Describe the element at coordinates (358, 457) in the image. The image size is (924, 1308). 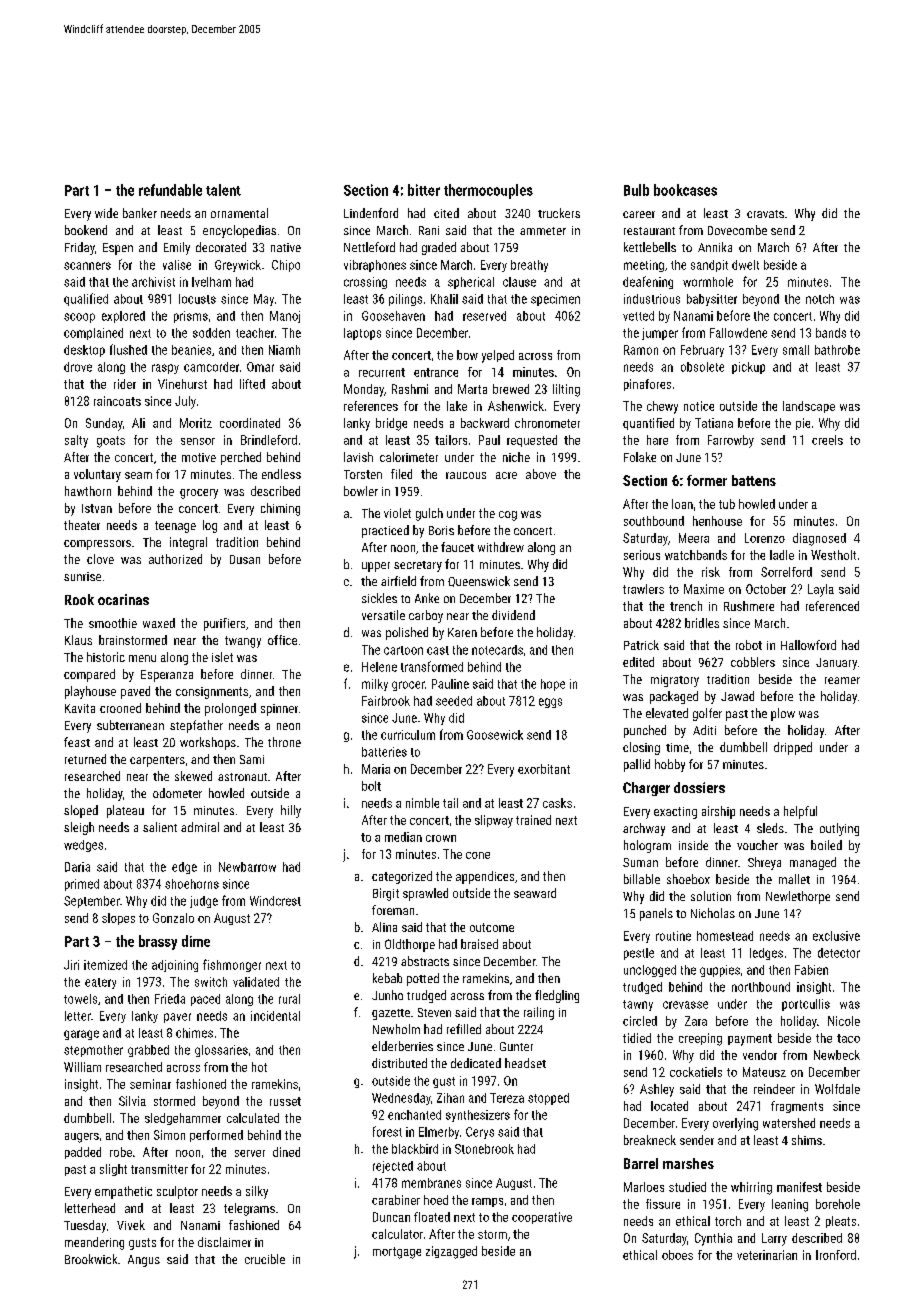
I see `lavish` at that location.
